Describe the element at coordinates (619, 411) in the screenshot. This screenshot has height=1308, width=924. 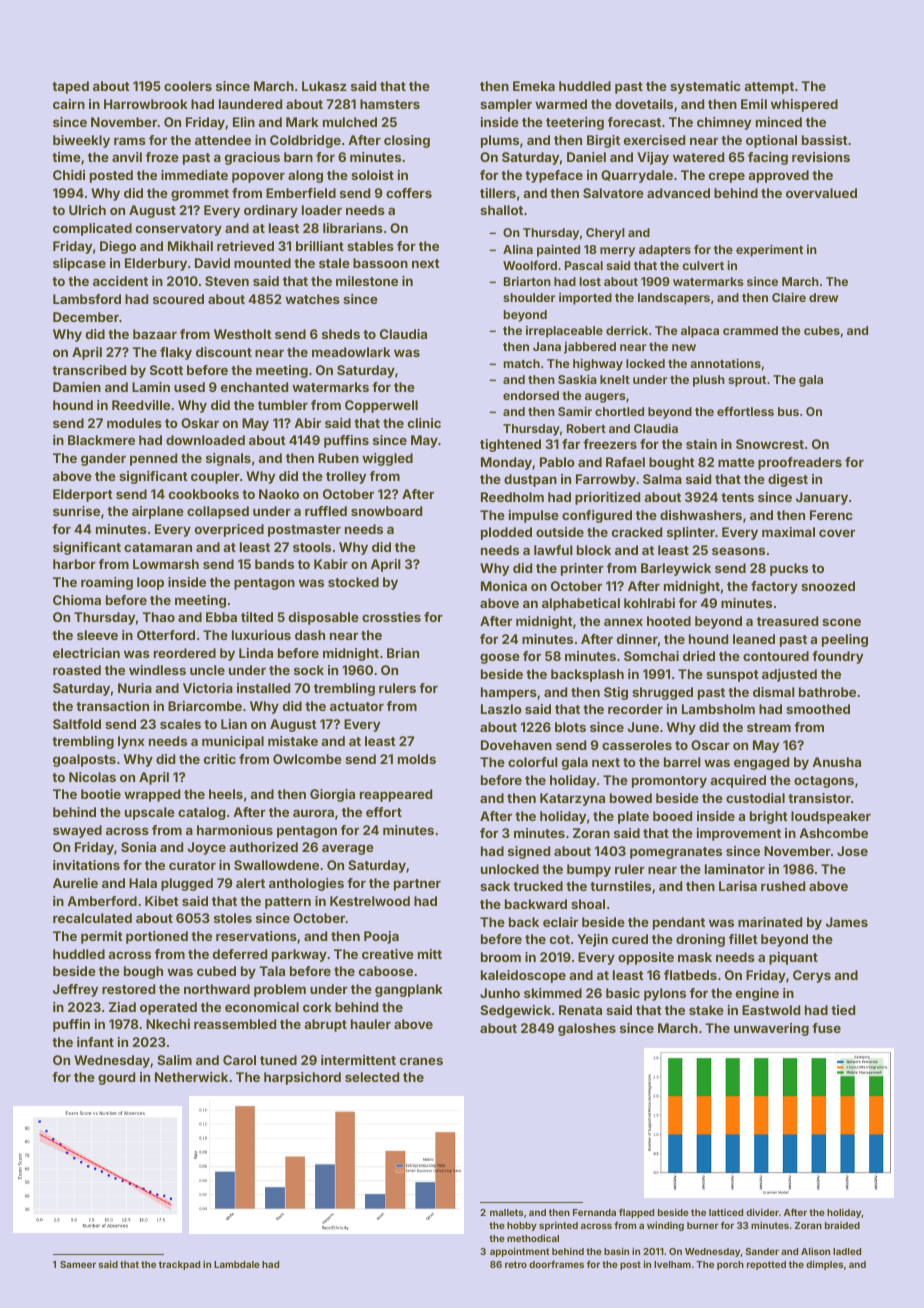
I see `chortled` at that location.
